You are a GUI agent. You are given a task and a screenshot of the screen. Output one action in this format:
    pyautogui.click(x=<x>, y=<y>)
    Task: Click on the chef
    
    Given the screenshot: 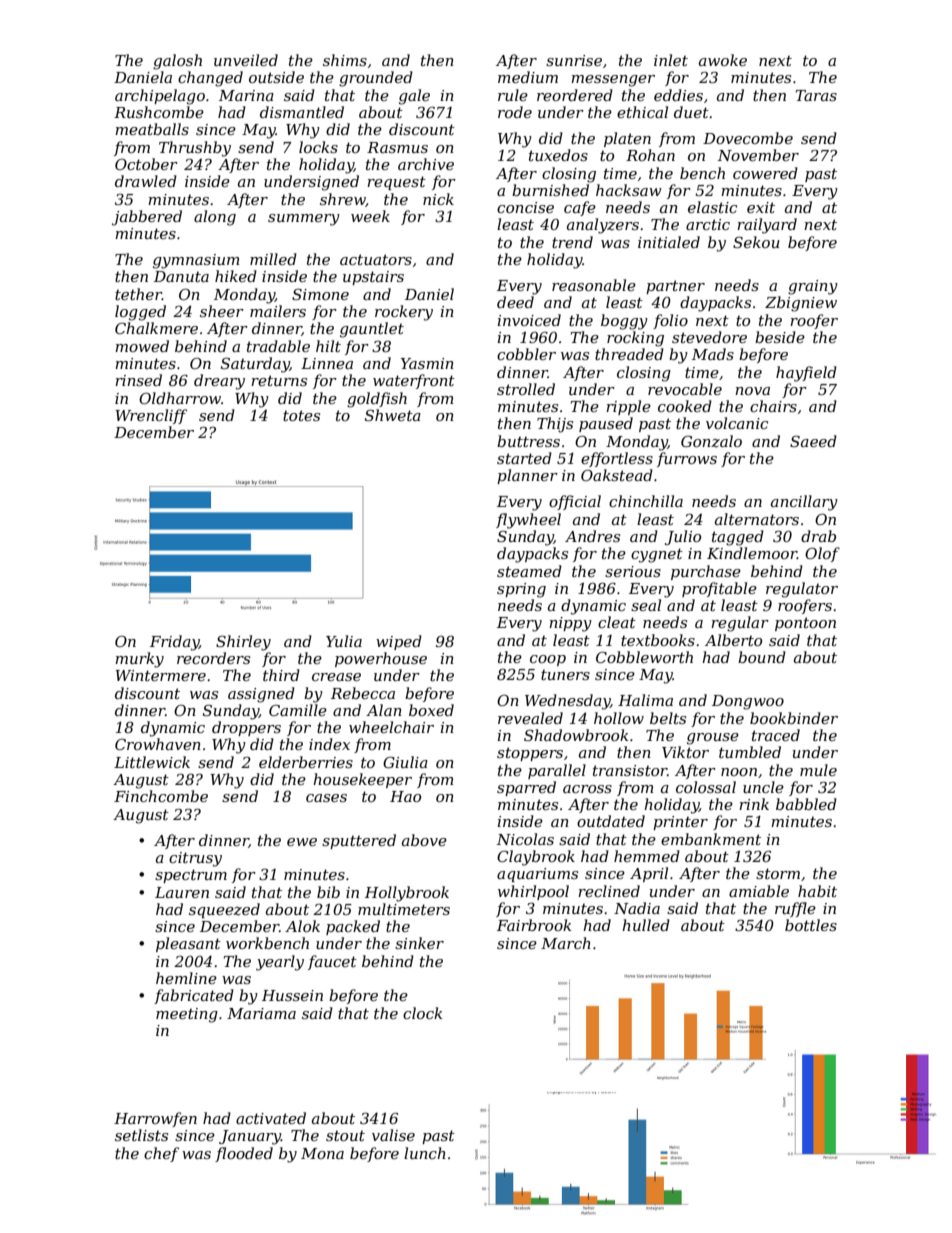 What is the action you would take?
    pyautogui.click(x=161, y=1154)
